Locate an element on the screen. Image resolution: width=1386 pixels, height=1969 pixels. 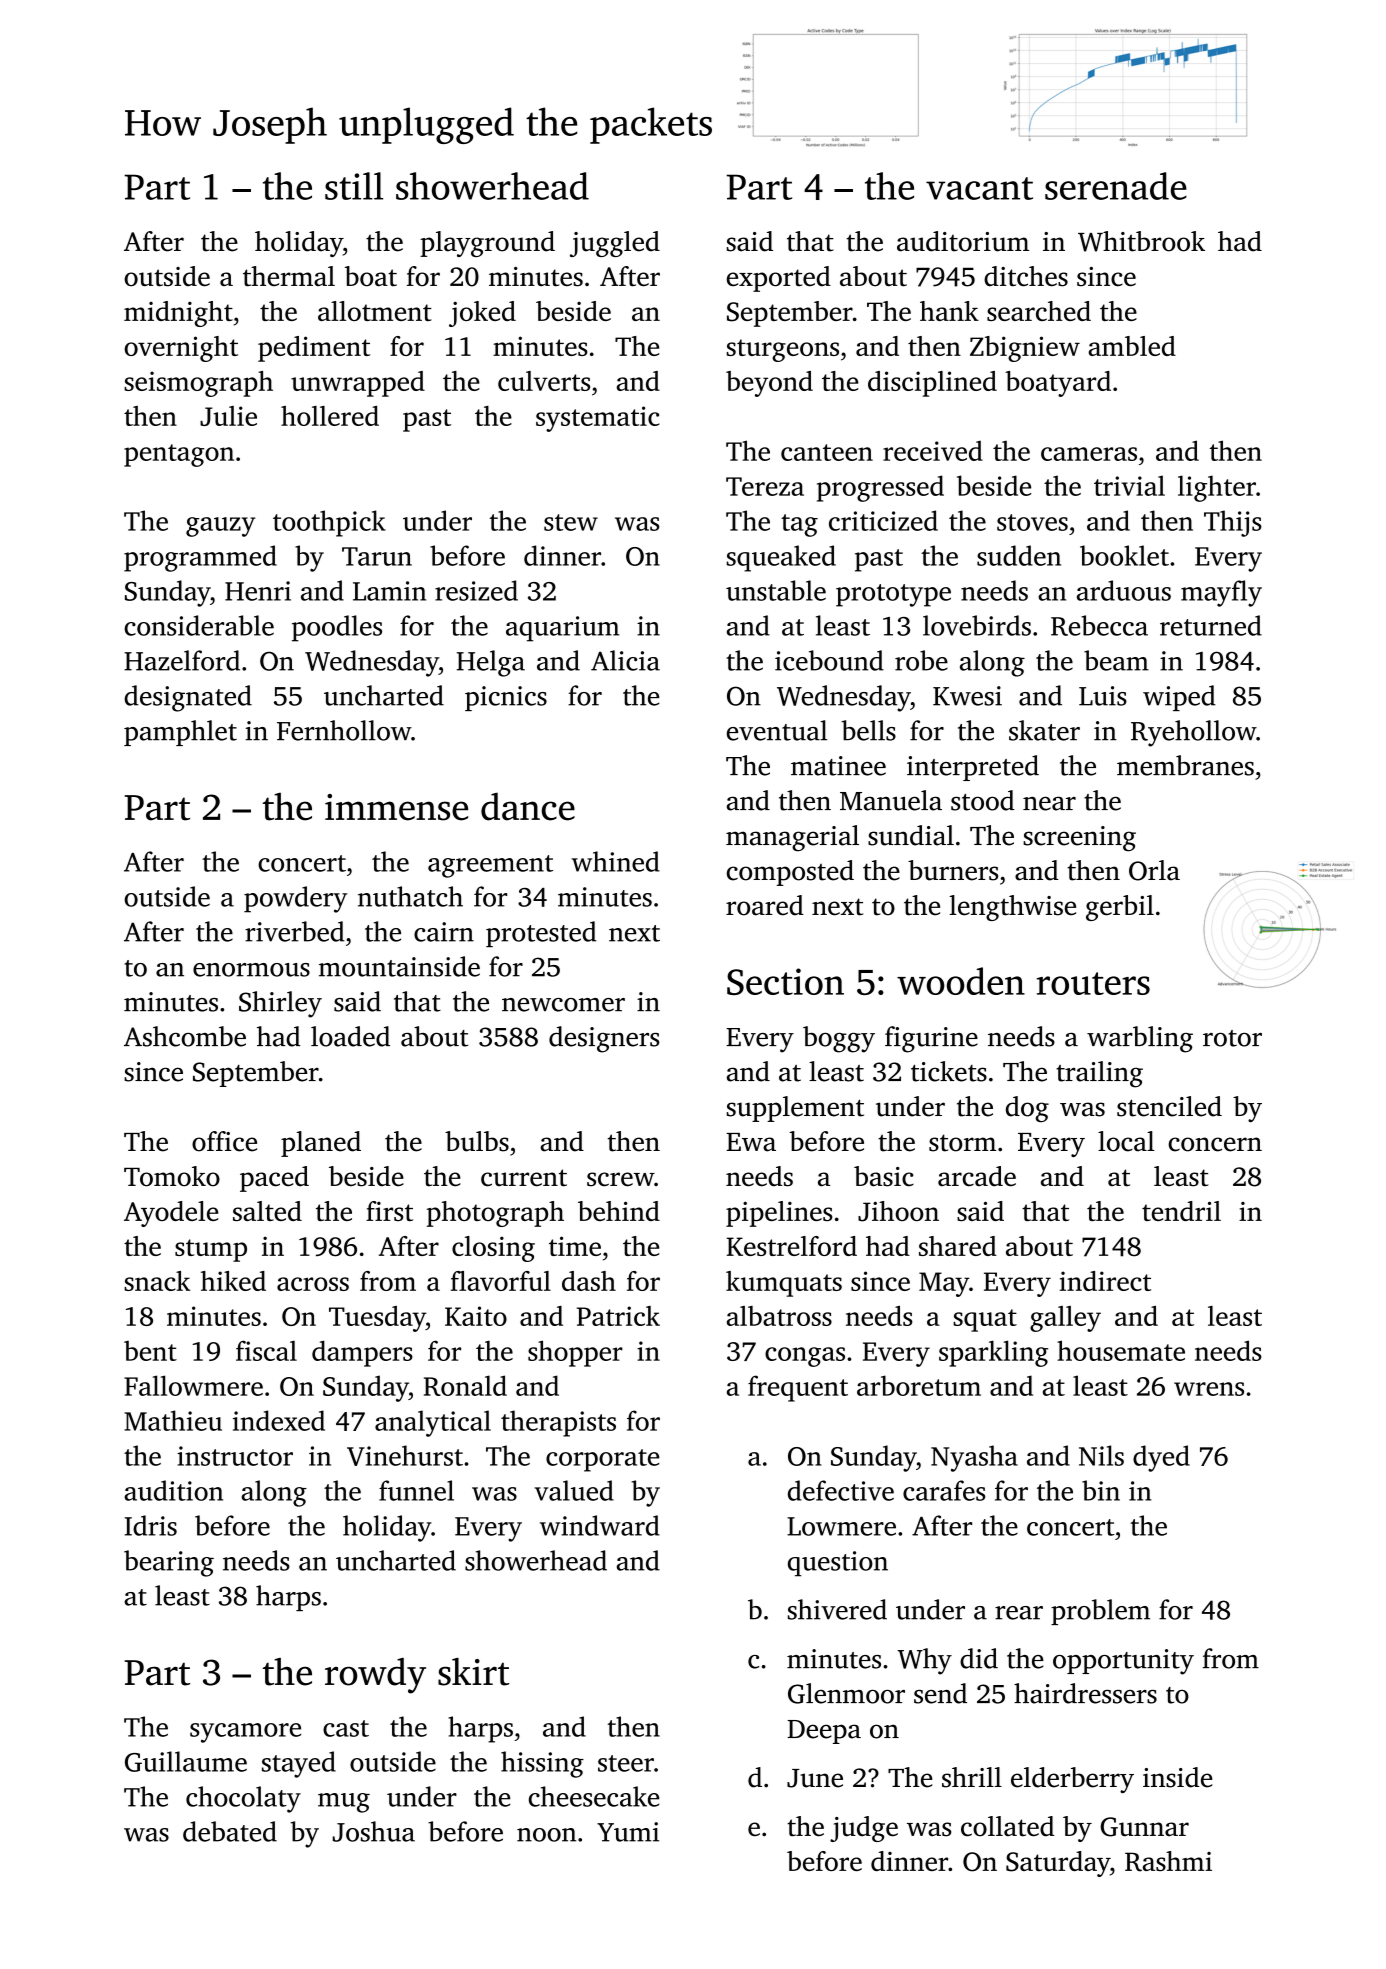
immense is located at coordinates (396, 807).
